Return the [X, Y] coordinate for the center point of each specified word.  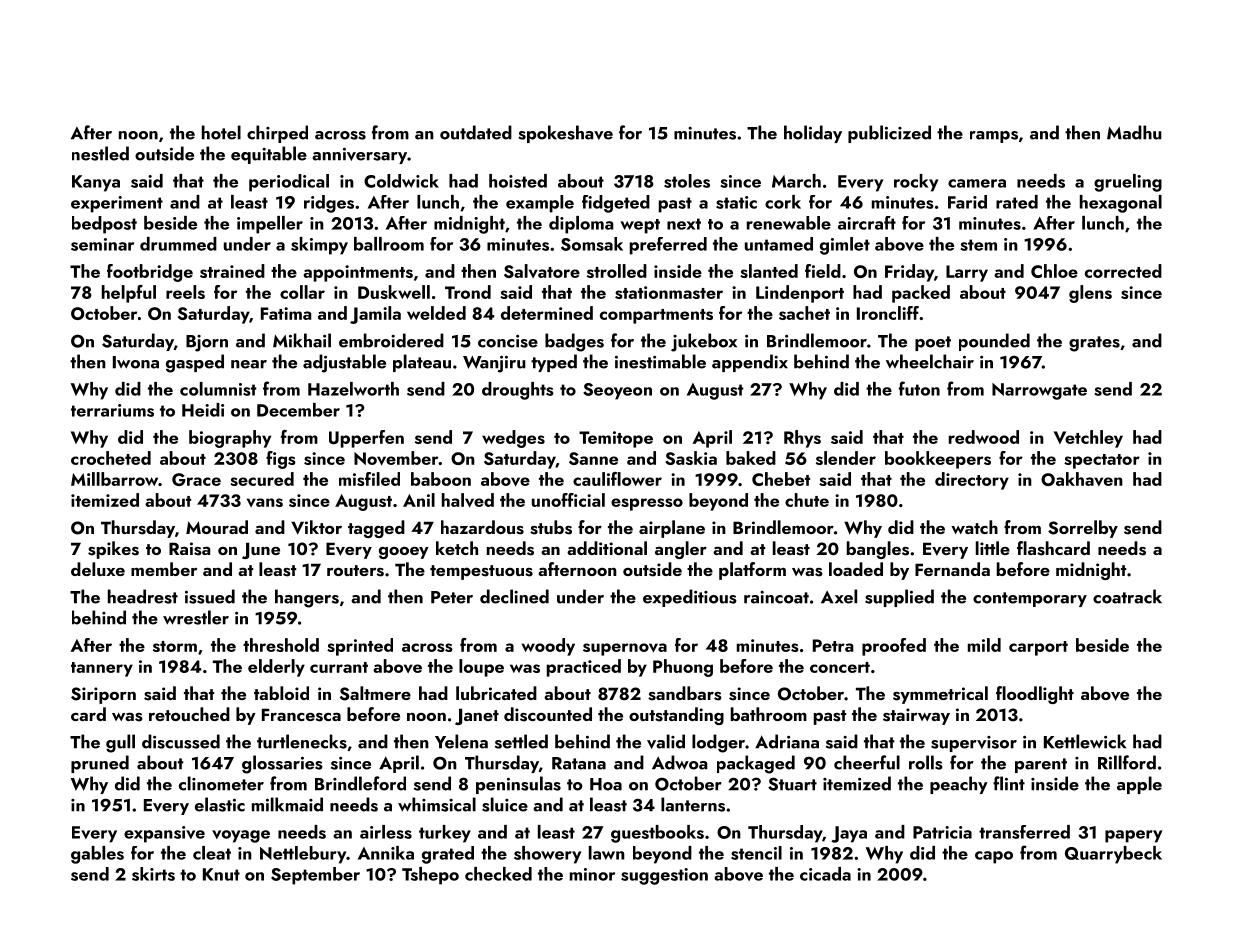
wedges [513, 439]
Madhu [1134, 132]
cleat [212, 853]
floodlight [1035, 695]
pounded [994, 342]
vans [265, 502]
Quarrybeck [1113, 855]
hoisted [518, 181]
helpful [129, 294]
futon [919, 388]
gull [120, 743]
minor [592, 874]
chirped [277, 134]
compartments [656, 316]
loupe [481, 668]
